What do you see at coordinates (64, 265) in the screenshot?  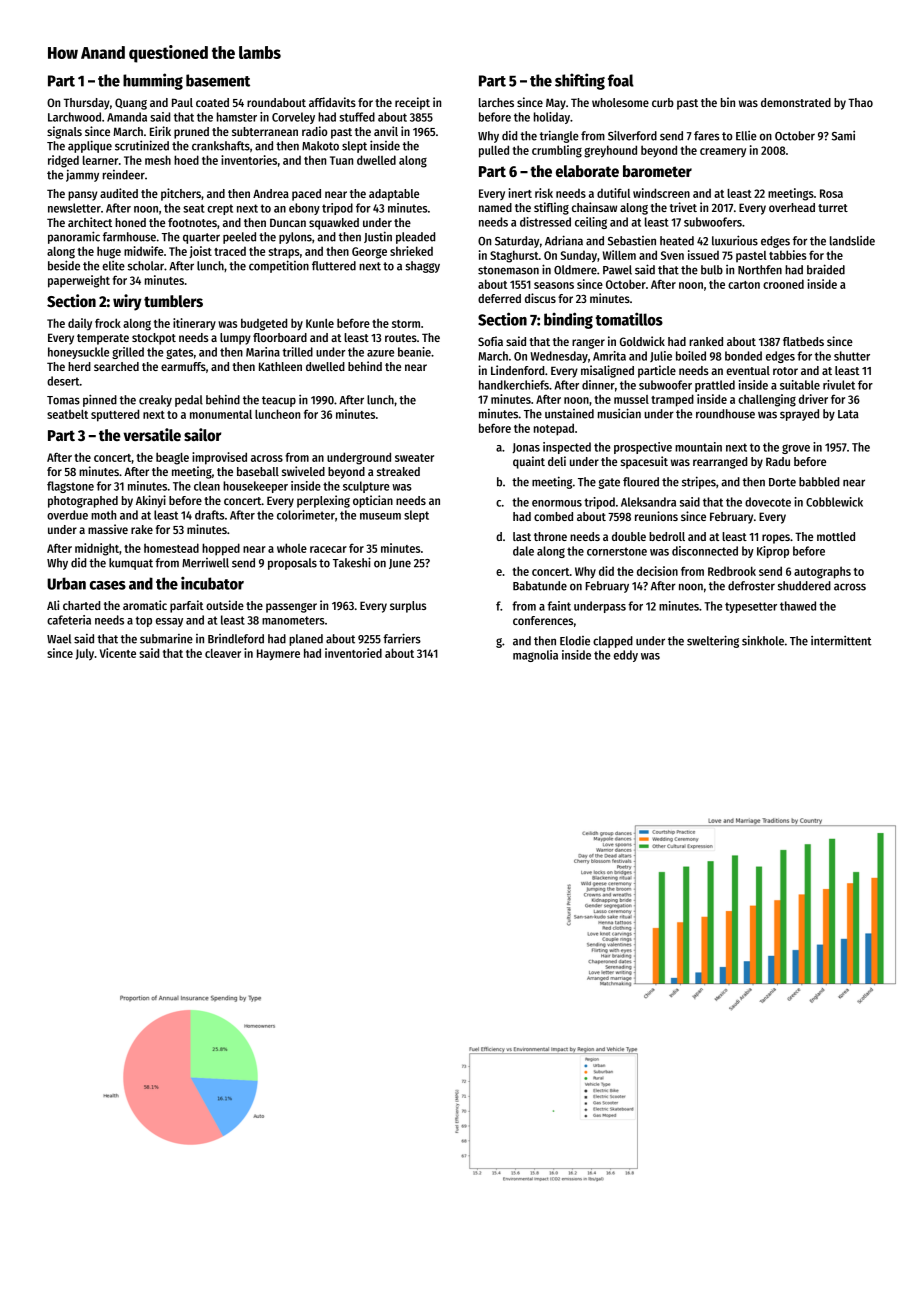 I see `beside` at bounding box center [64, 265].
